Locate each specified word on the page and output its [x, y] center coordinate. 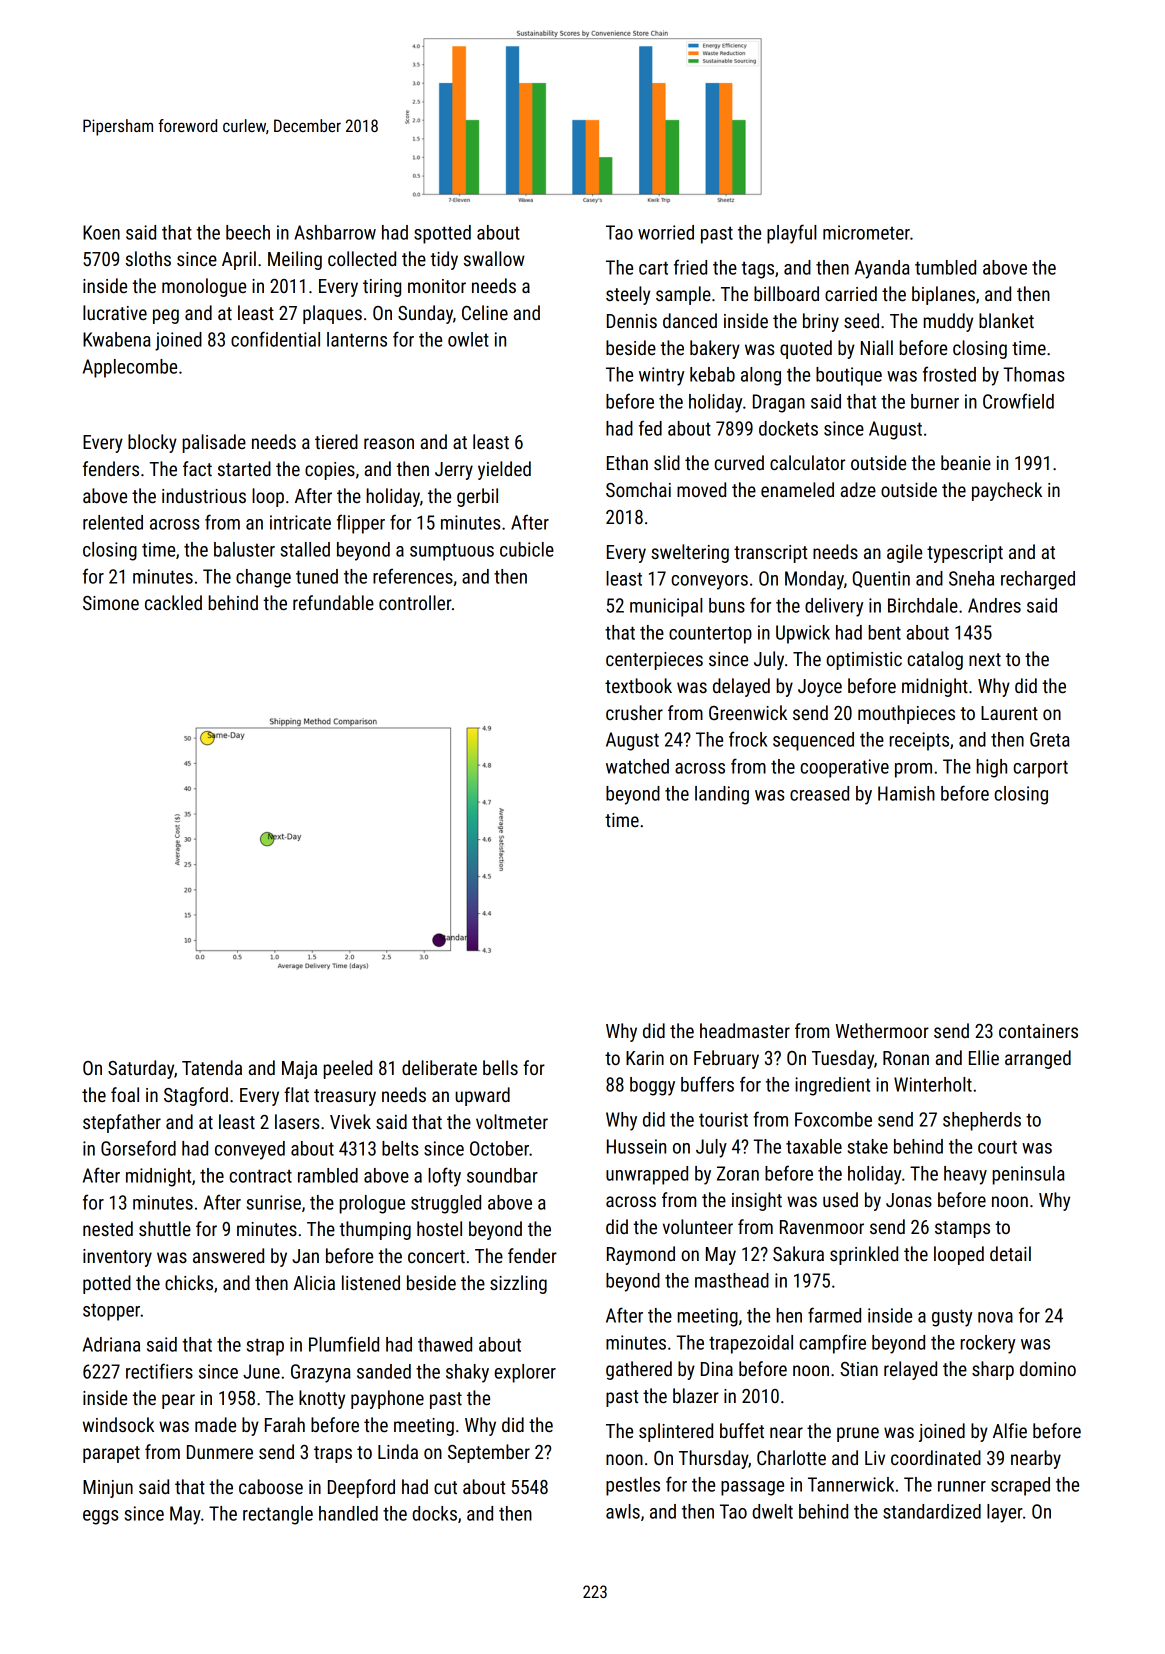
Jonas [909, 1200]
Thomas [1033, 374]
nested [108, 1228]
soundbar [502, 1175]
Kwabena [117, 339]
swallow [494, 258]
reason [389, 443]
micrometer [866, 232]
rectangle [278, 1515]
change [263, 578]
